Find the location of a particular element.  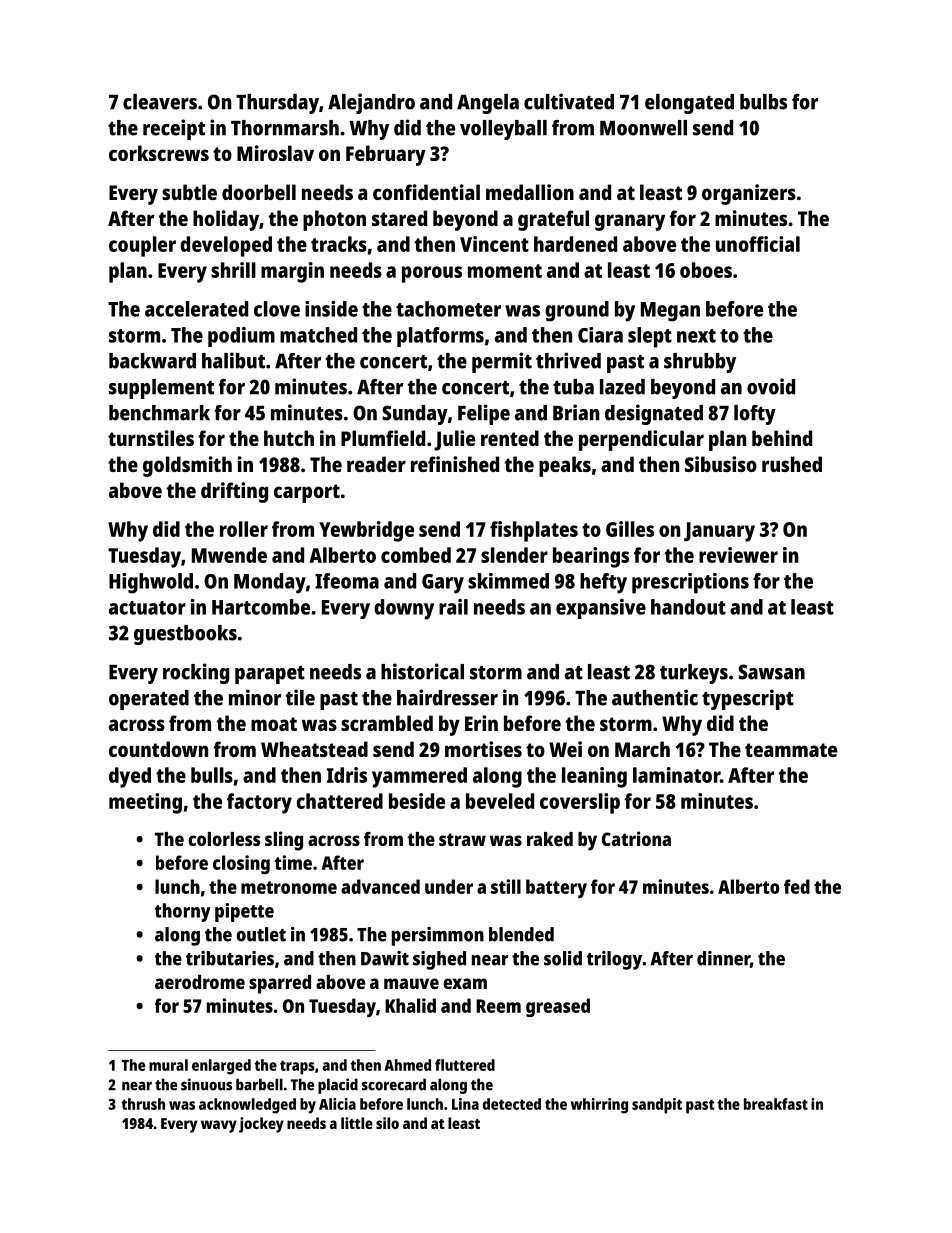

margin is located at coordinates (292, 272).
